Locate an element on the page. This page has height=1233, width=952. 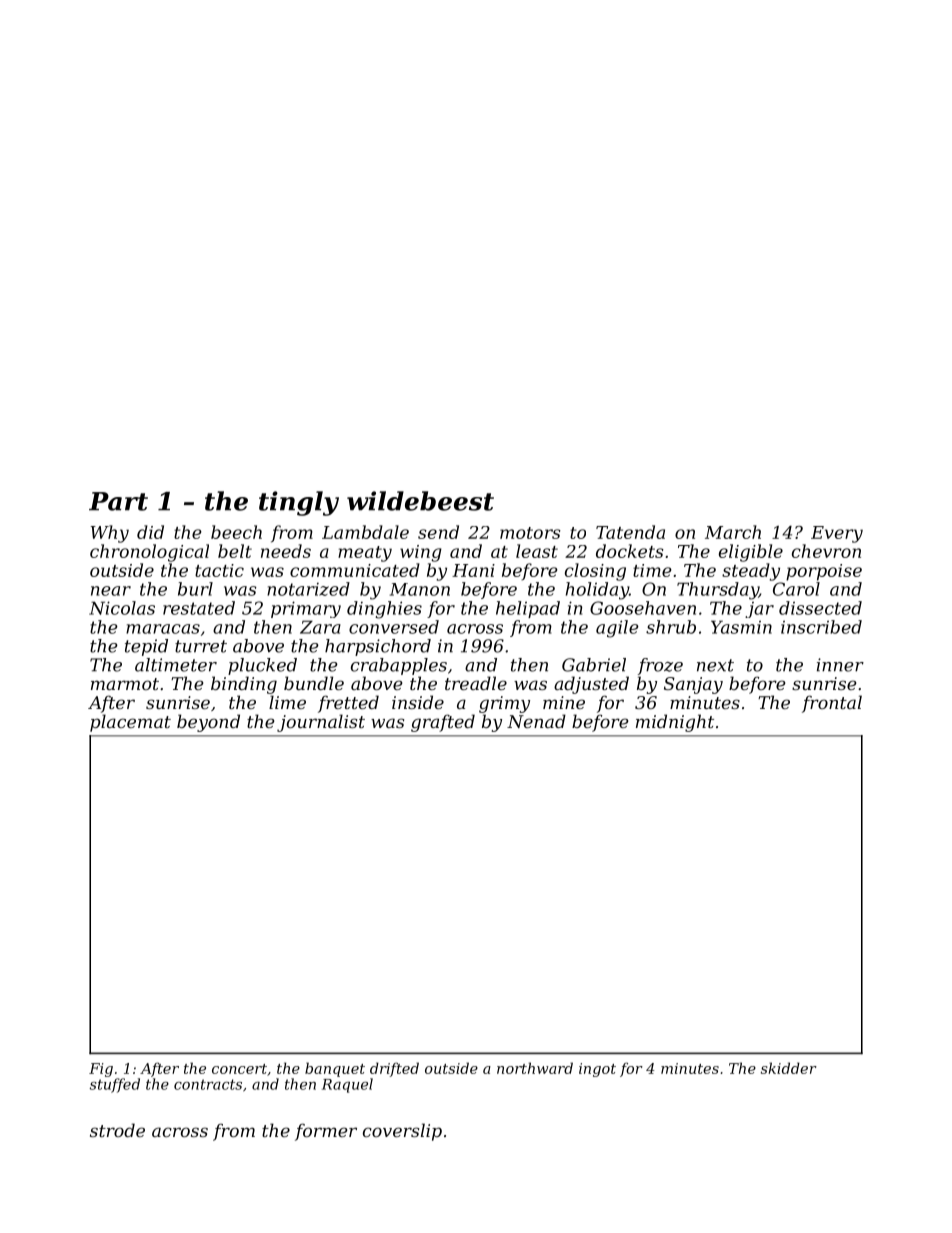
Thursday is located at coordinates (718, 591).
